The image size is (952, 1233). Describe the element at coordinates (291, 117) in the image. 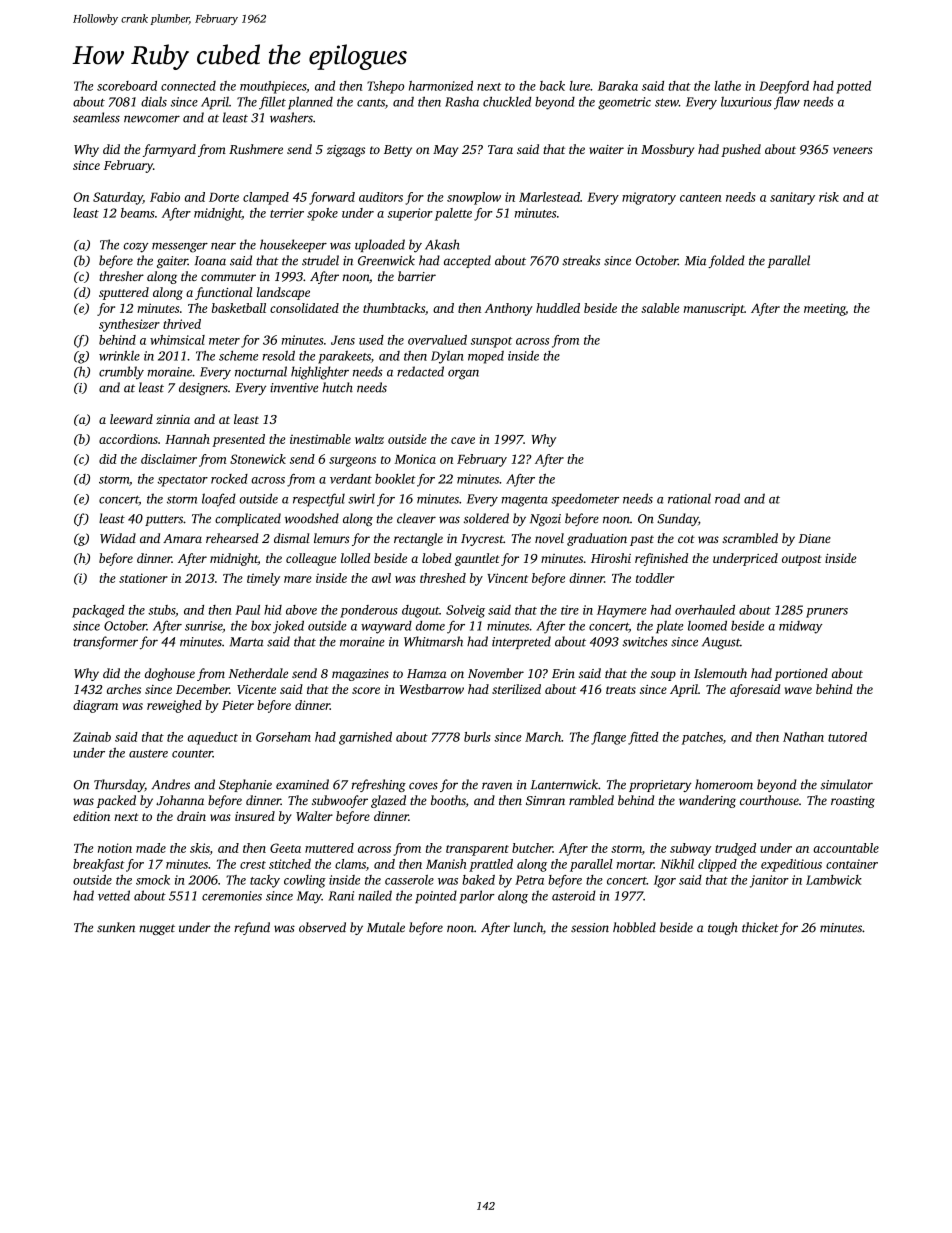

I see `washers` at that location.
